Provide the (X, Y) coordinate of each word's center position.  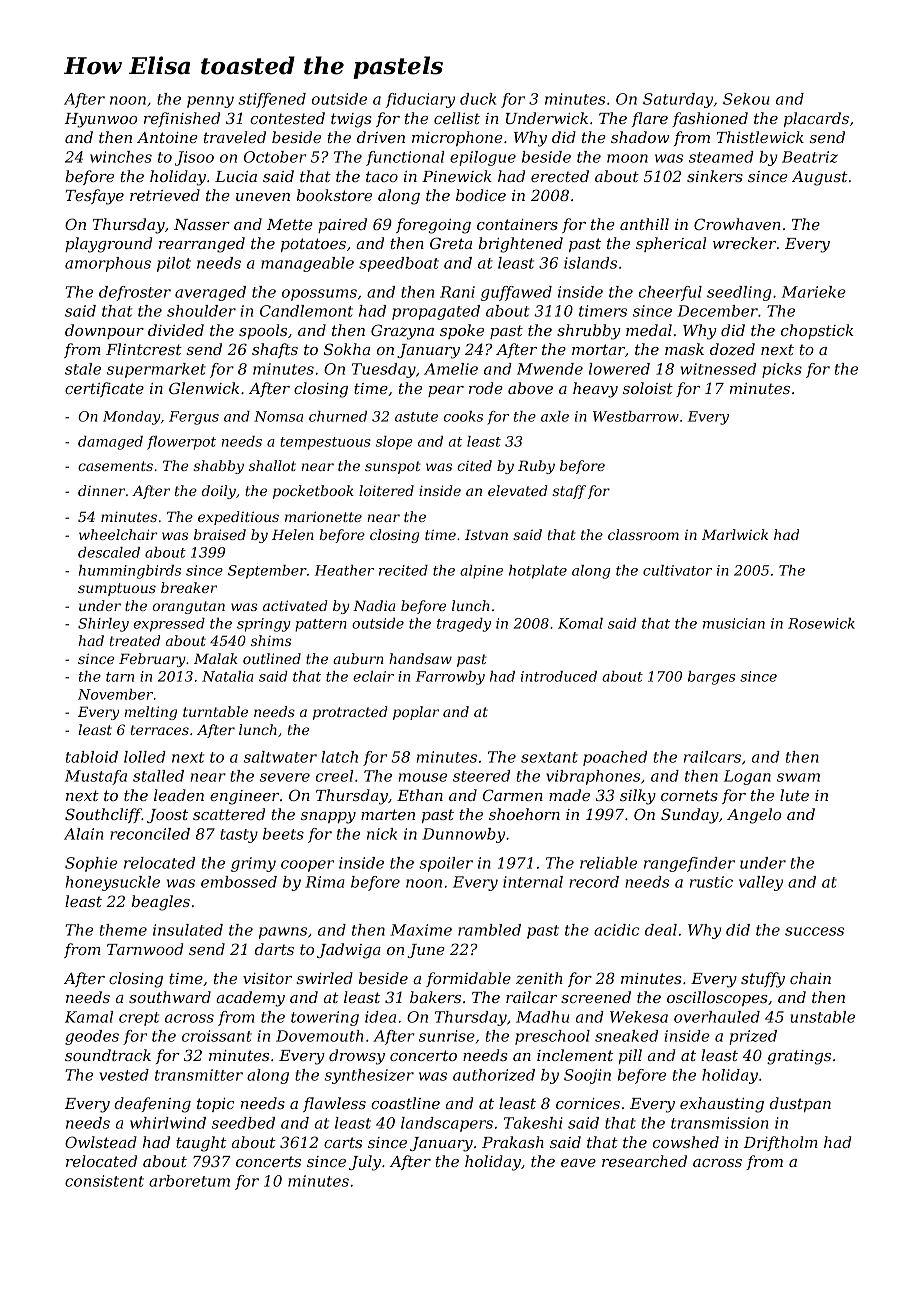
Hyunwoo (101, 120)
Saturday (678, 100)
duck (478, 99)
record (594, 882)
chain (810, 978)
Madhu (542, 1017)
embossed (239, 882)
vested (124, 1075)
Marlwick (735, 534)
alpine (481, 572)
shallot (272, 465)
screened (596, 997)
